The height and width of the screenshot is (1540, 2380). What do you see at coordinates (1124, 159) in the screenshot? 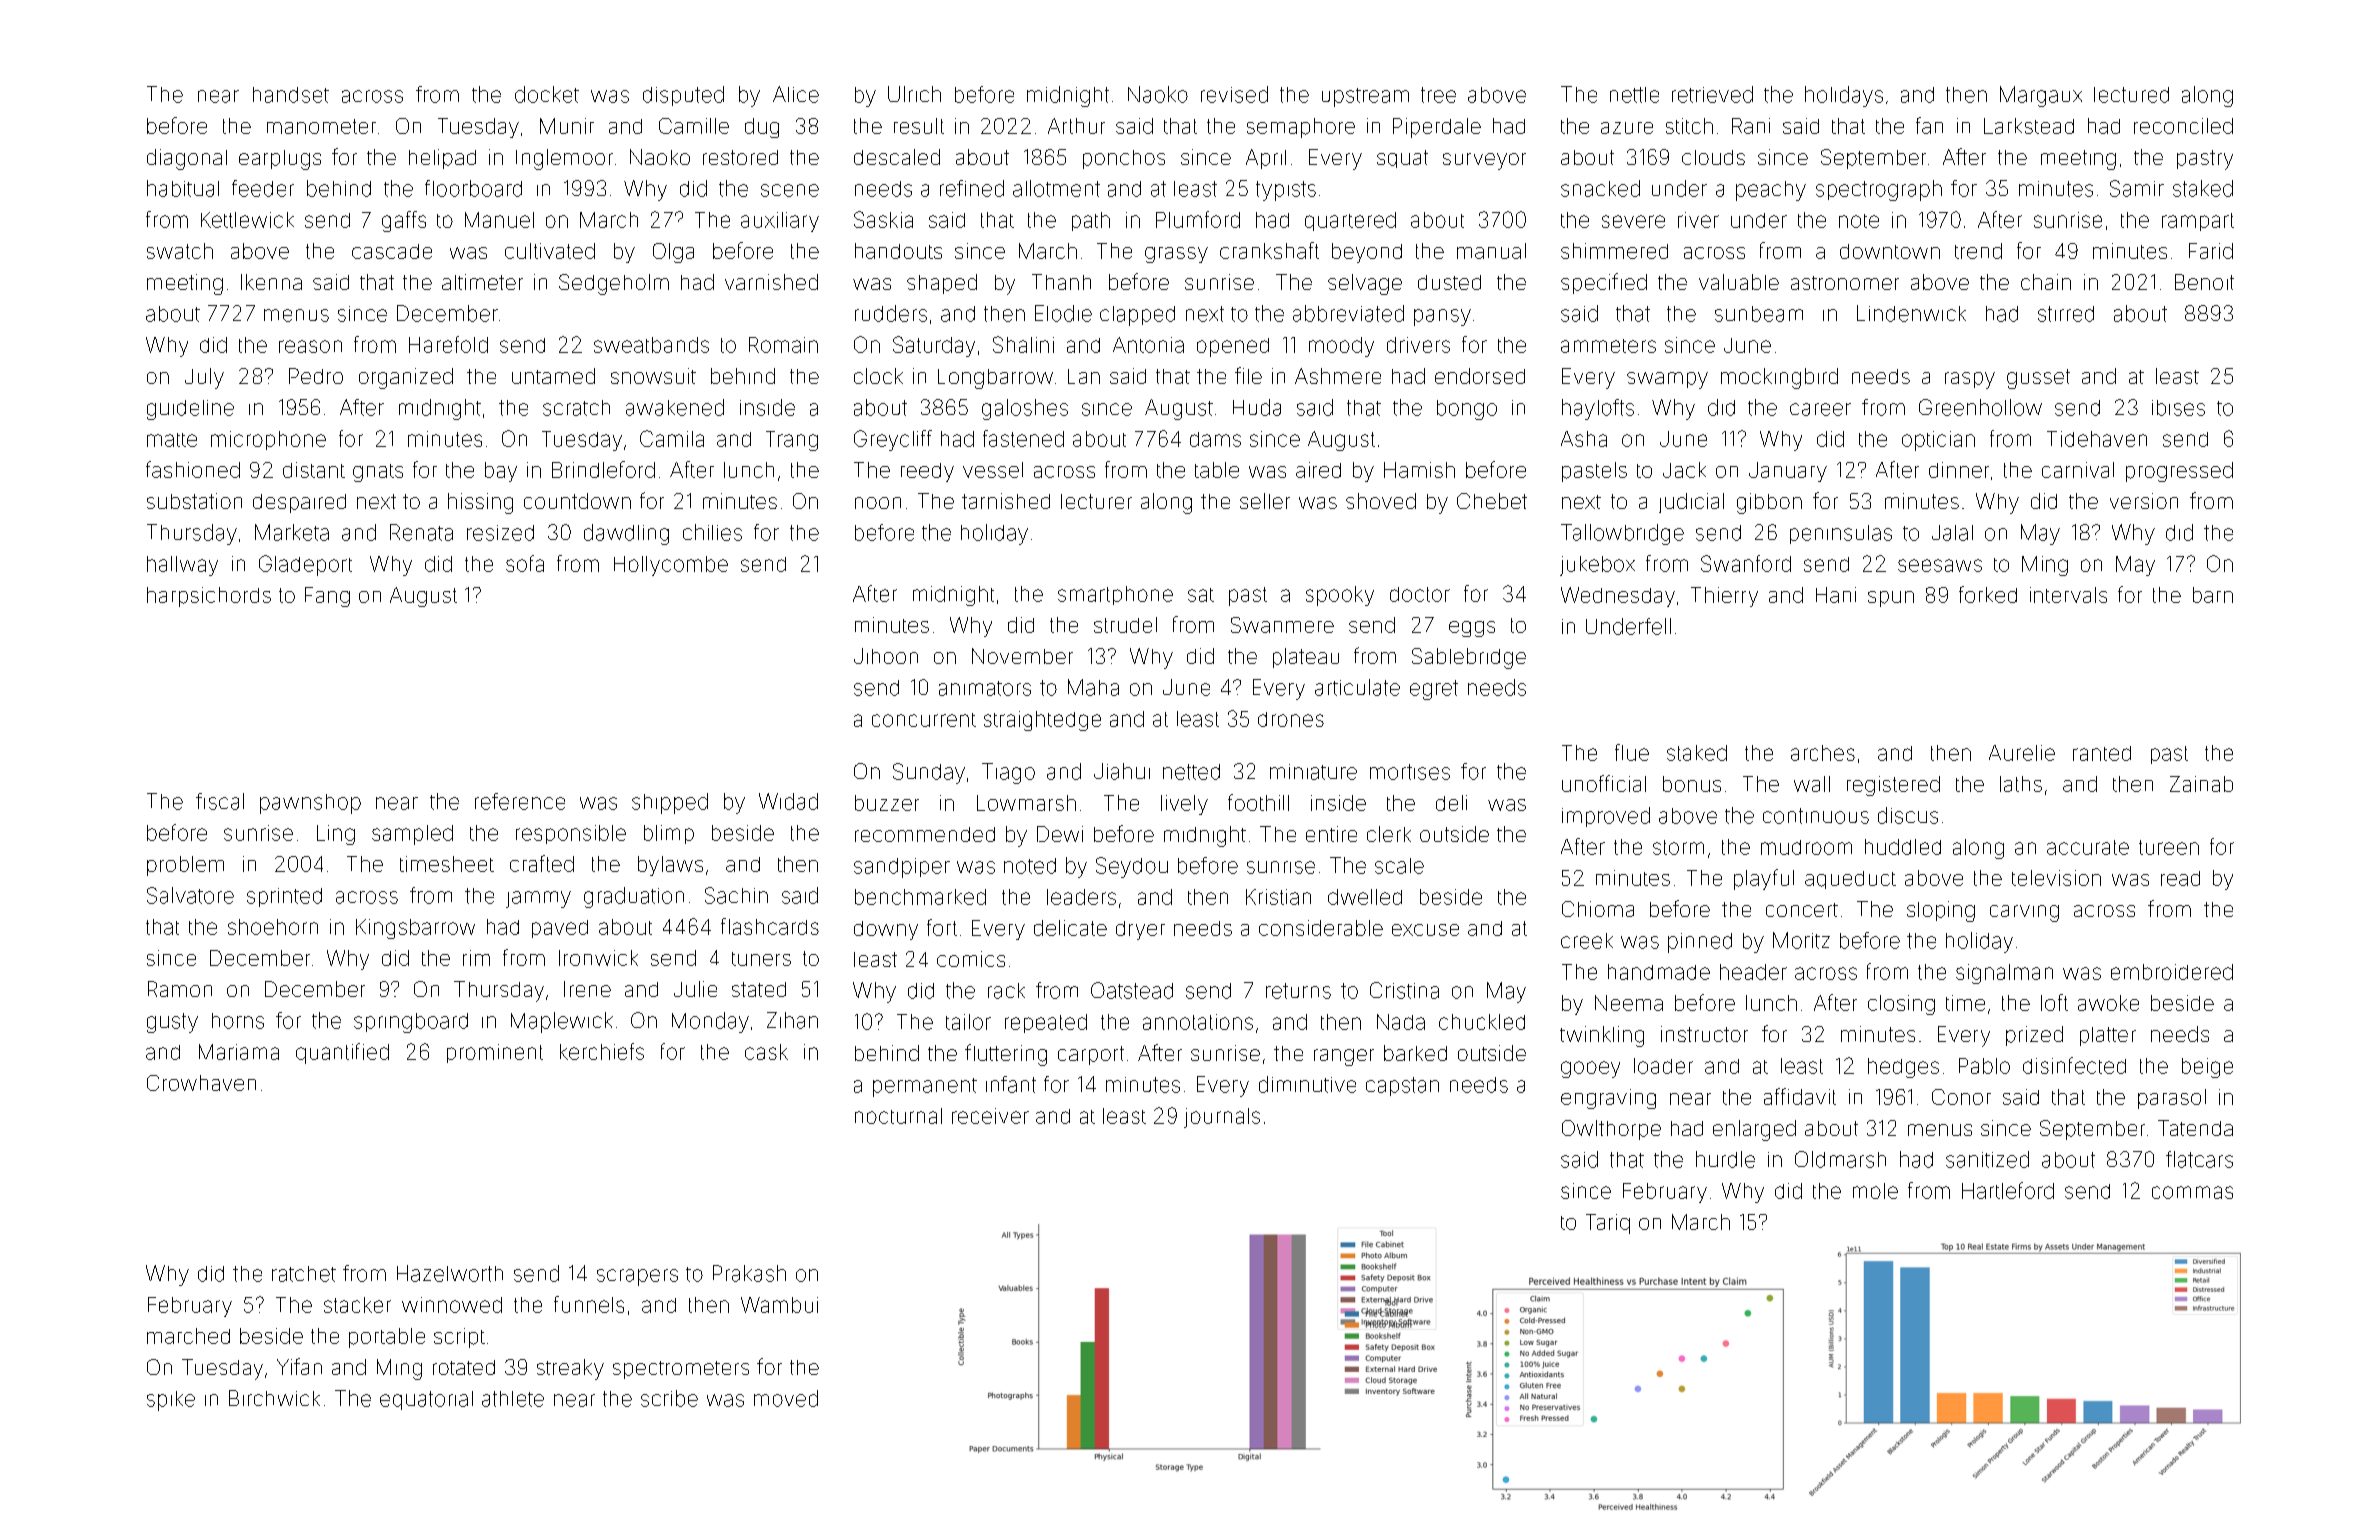
I see `ponchos` at bounding box center [1124, 159].
